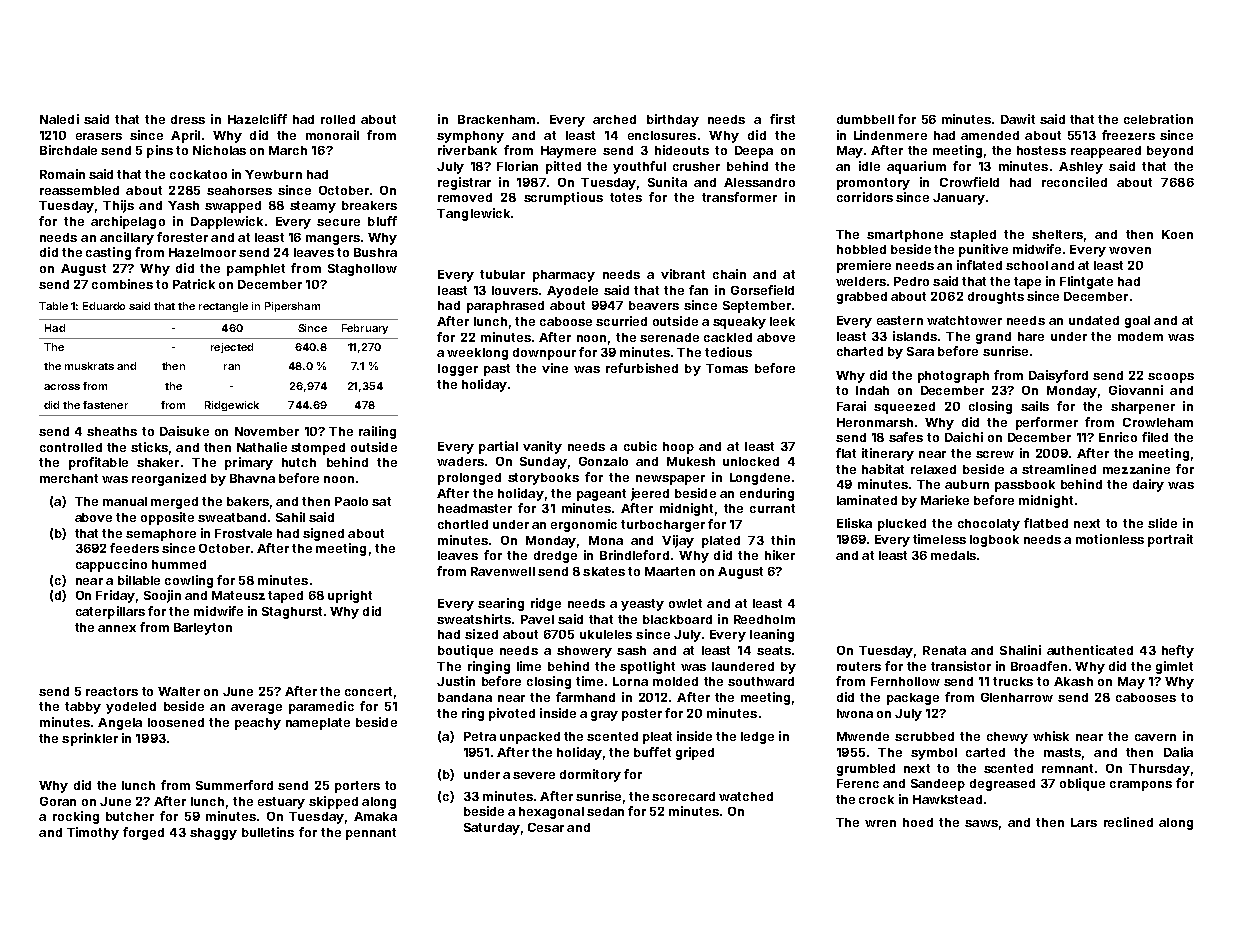 This document has width=1233, height=952. Describe the element at coordinates (213, 834) in the document. I see `shaggy` at that location.
